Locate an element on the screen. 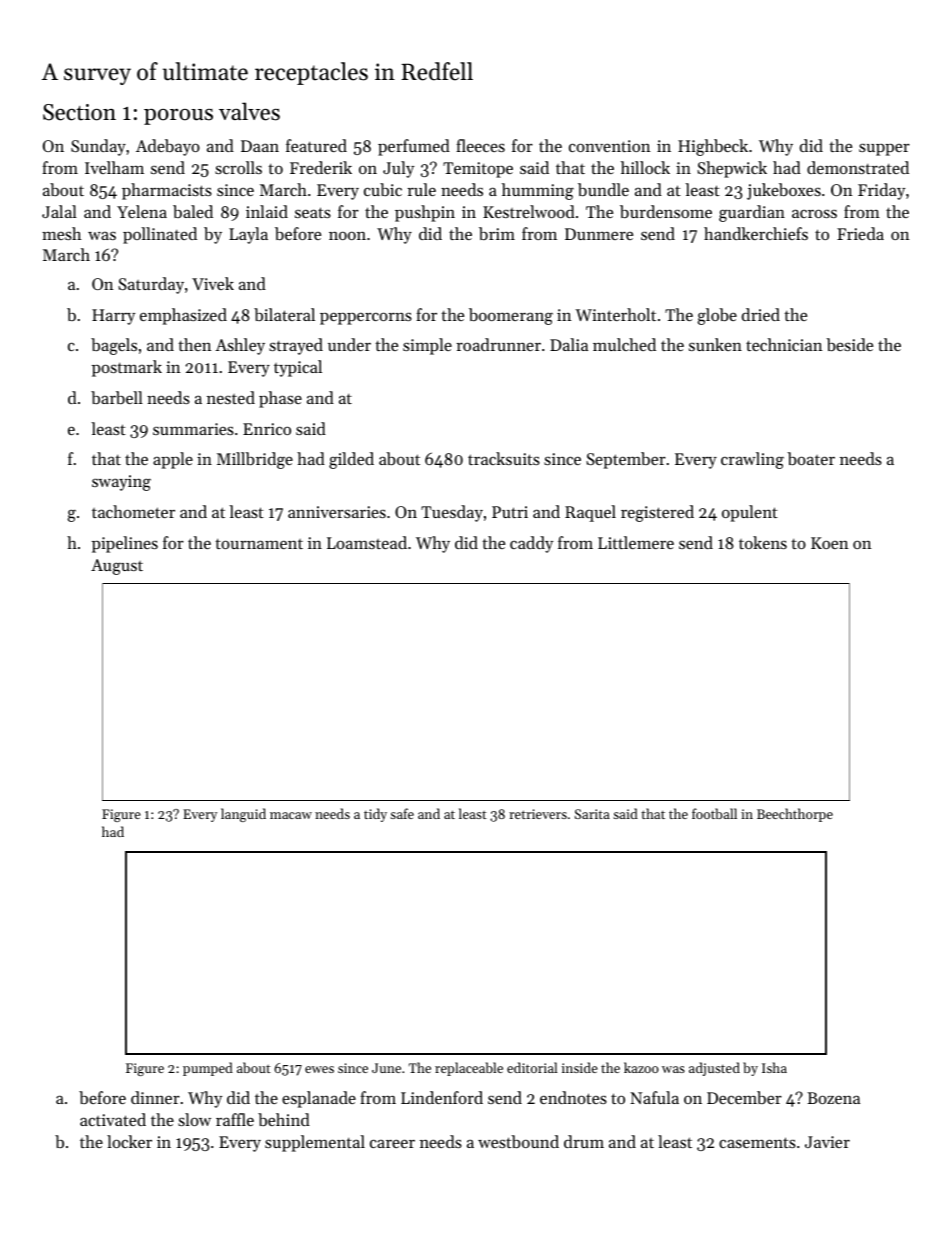 Image resolution: width=952 pixels, height=1233 pixels. Isha is located at coordinates (774, 1067).
